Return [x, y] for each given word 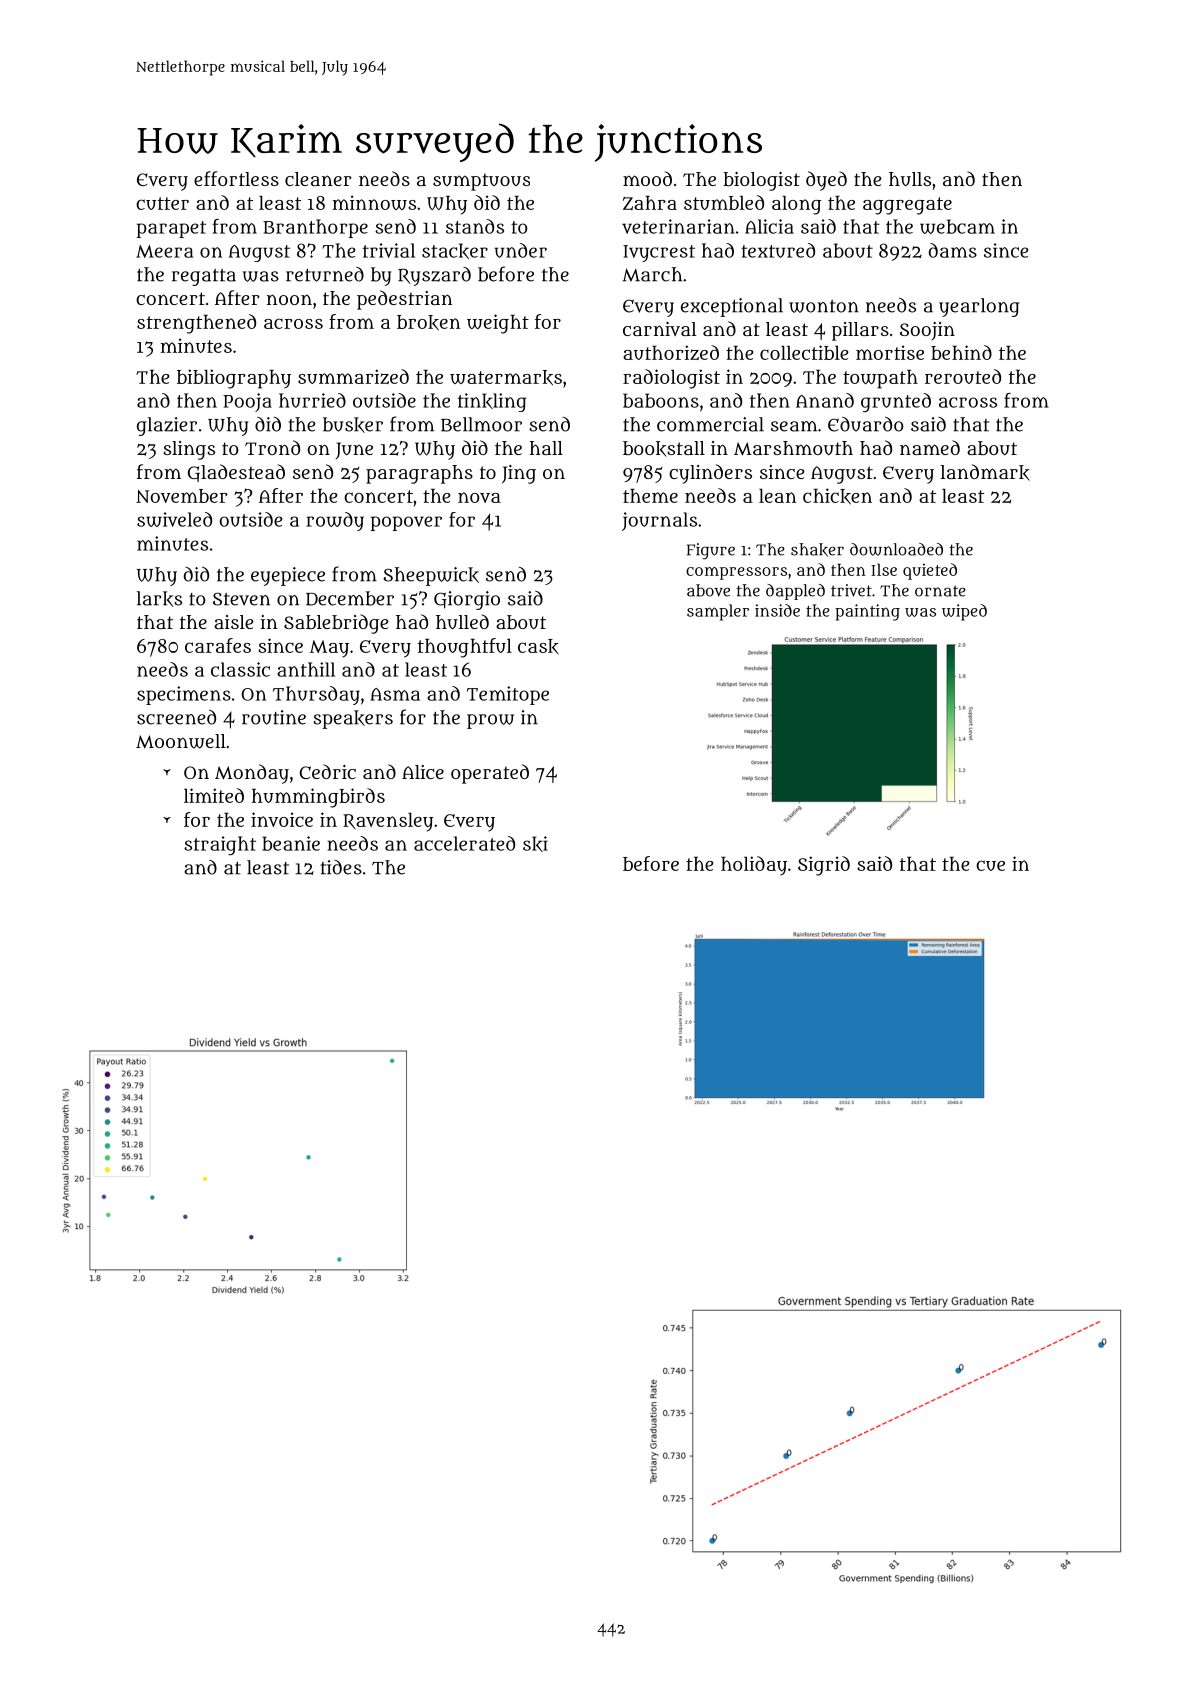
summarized [353, 376]
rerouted [963, 376]
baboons [661, 400]
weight [498, 324]
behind [961, 352]
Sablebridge [336, 624]
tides [341, 867]
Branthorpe [315, 228]
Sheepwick [431, 576]
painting [867, 612]
